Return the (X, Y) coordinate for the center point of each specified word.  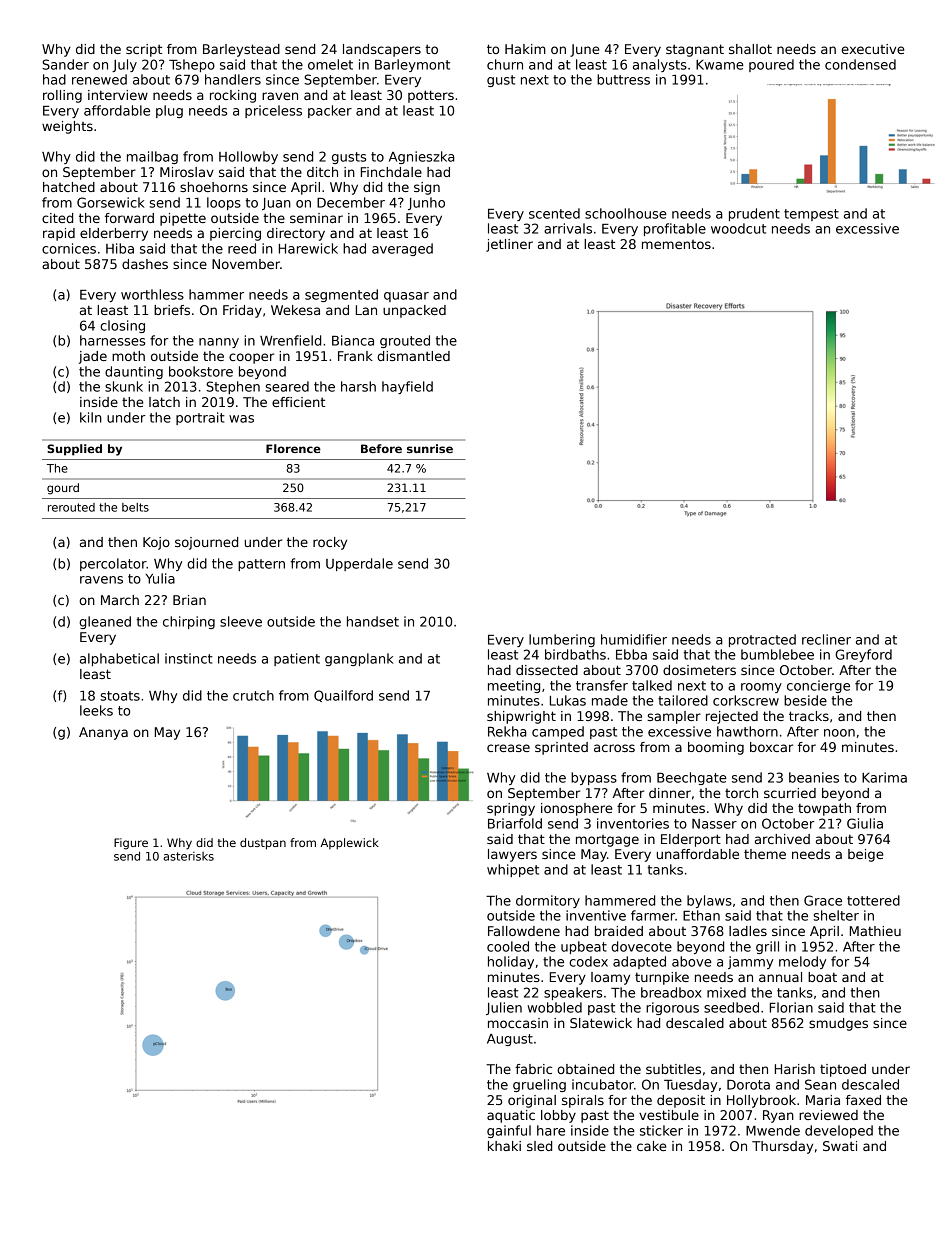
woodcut (738, 228)
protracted (762, 640)
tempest (811, 215)
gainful (509, 1131)
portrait (200, 418)
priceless (273, 111)
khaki (504, 1146)
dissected (547, 670)
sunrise (430, 448)
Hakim (525, 49)
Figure (131, 844)
